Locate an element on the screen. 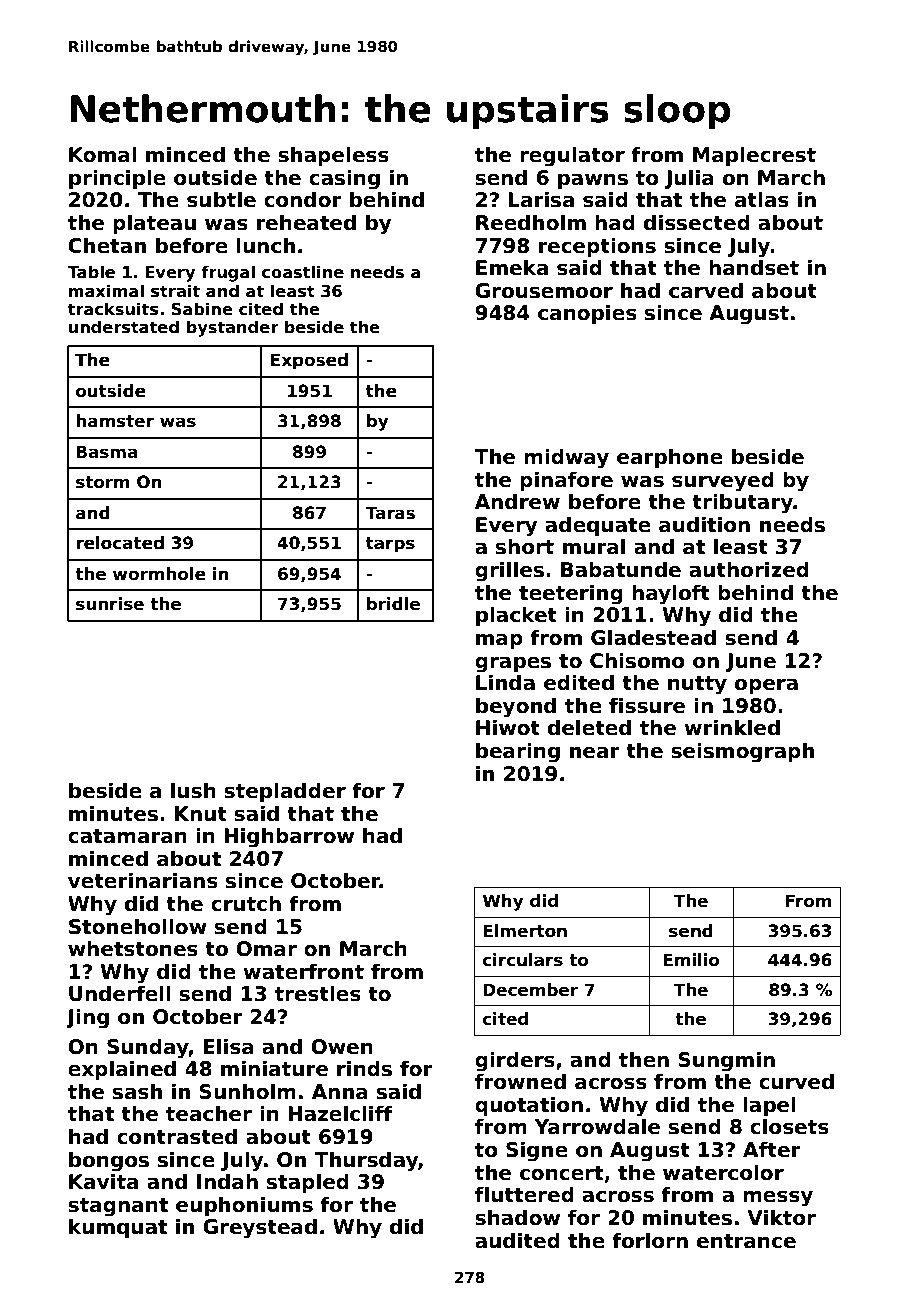  bridle is located at coordinates (393, 604).
